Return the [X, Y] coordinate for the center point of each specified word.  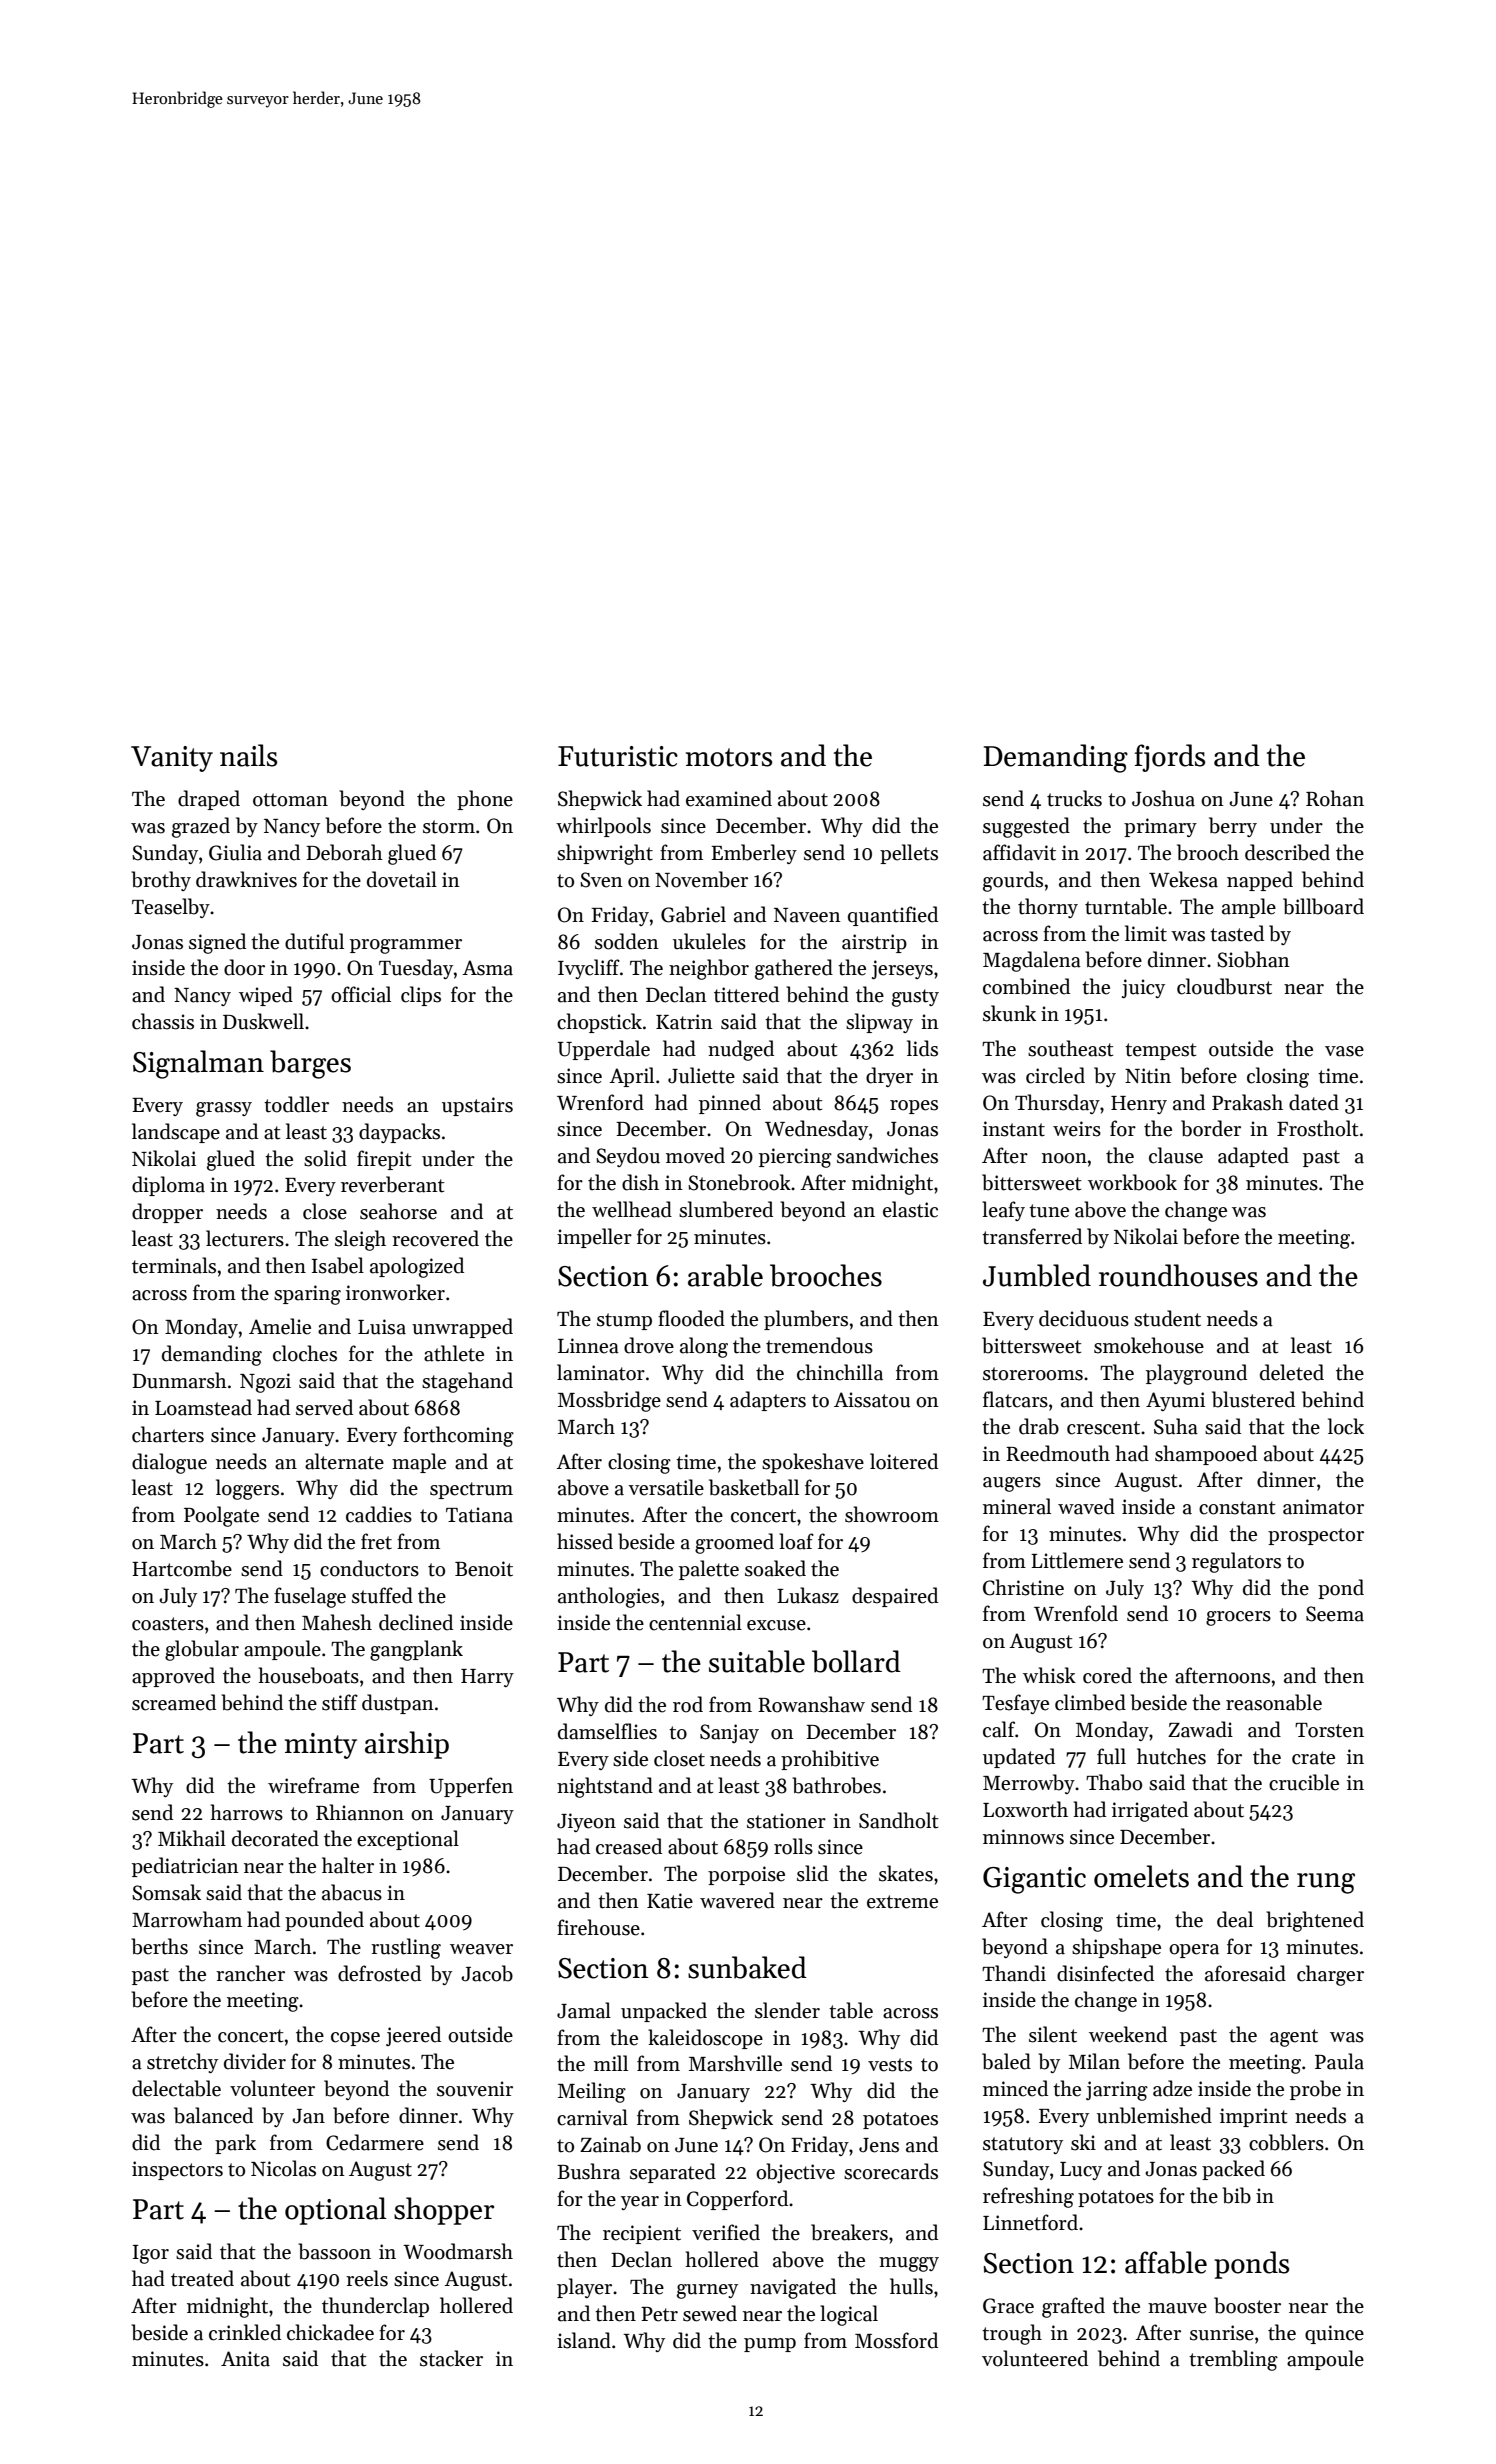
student [1167, 1318]
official [361, 994]
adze [1172, 2088]
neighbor [709, 969]
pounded [324, 1921]
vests [890, 2065]
